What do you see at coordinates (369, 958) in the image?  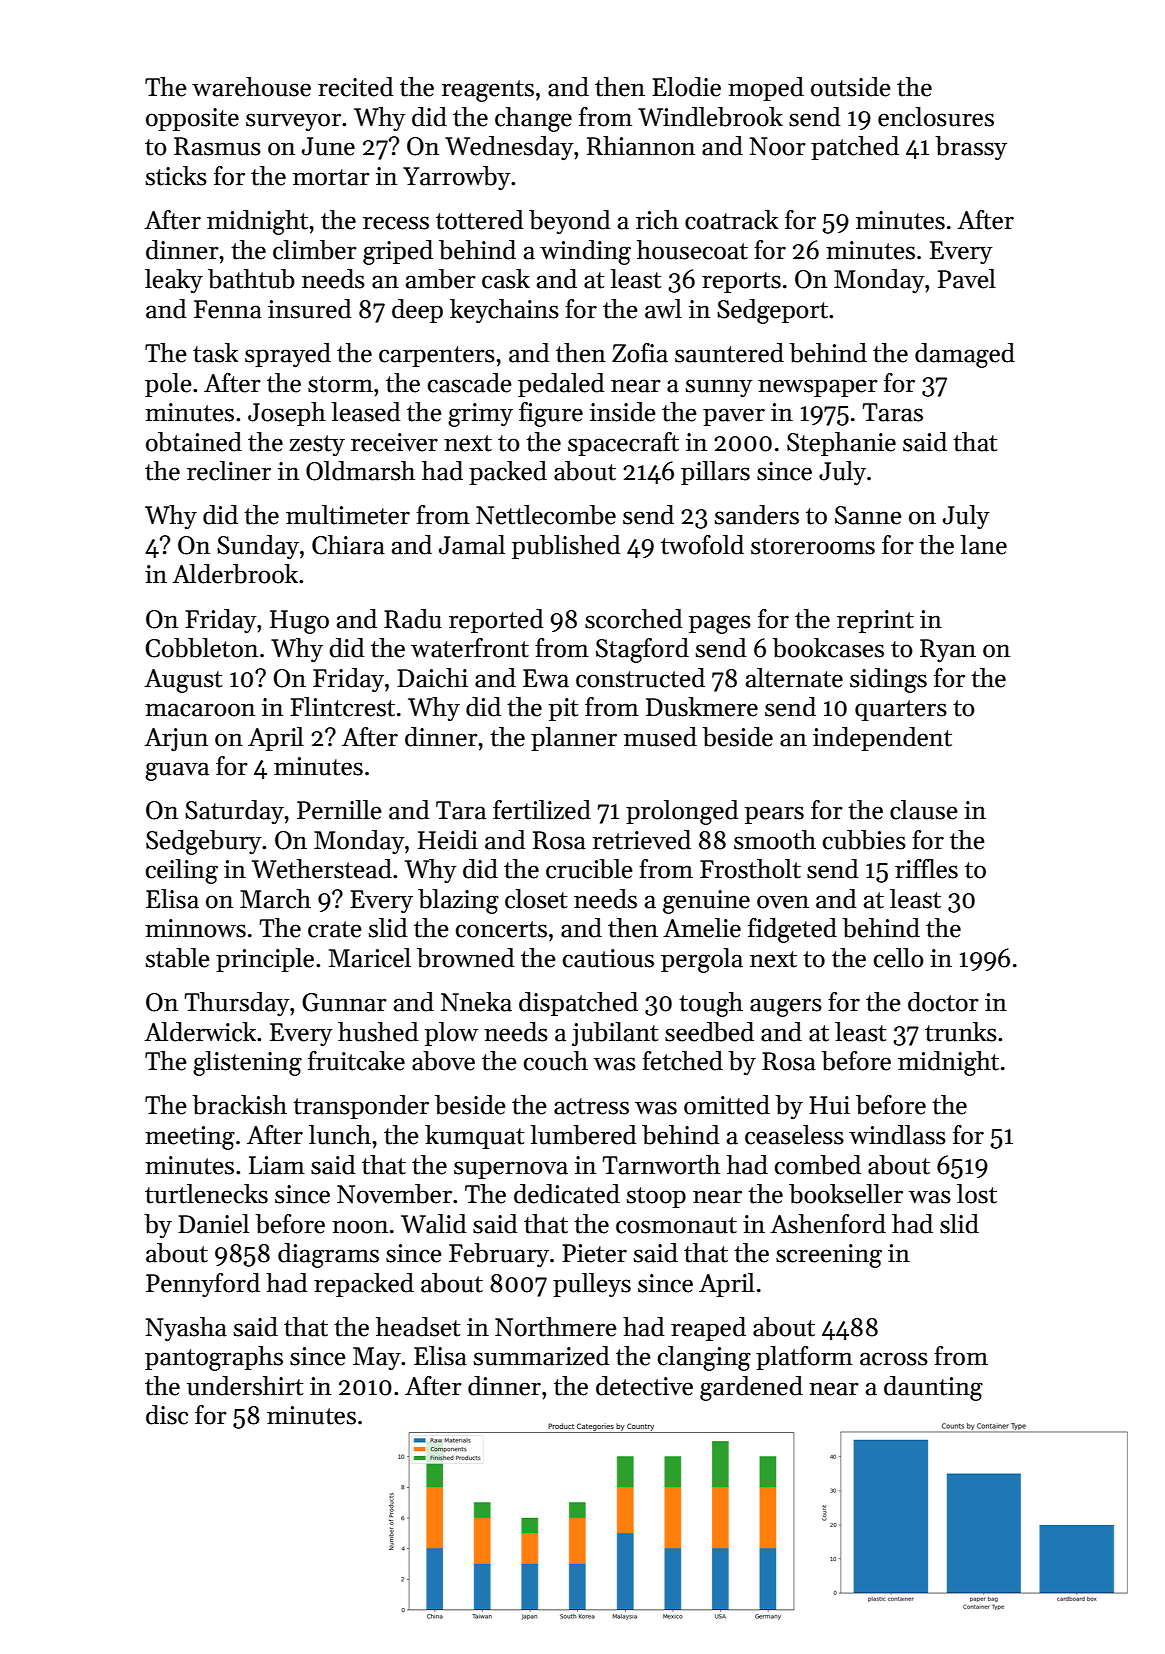 I see `Maricel` at bounding box center [369, 958].
